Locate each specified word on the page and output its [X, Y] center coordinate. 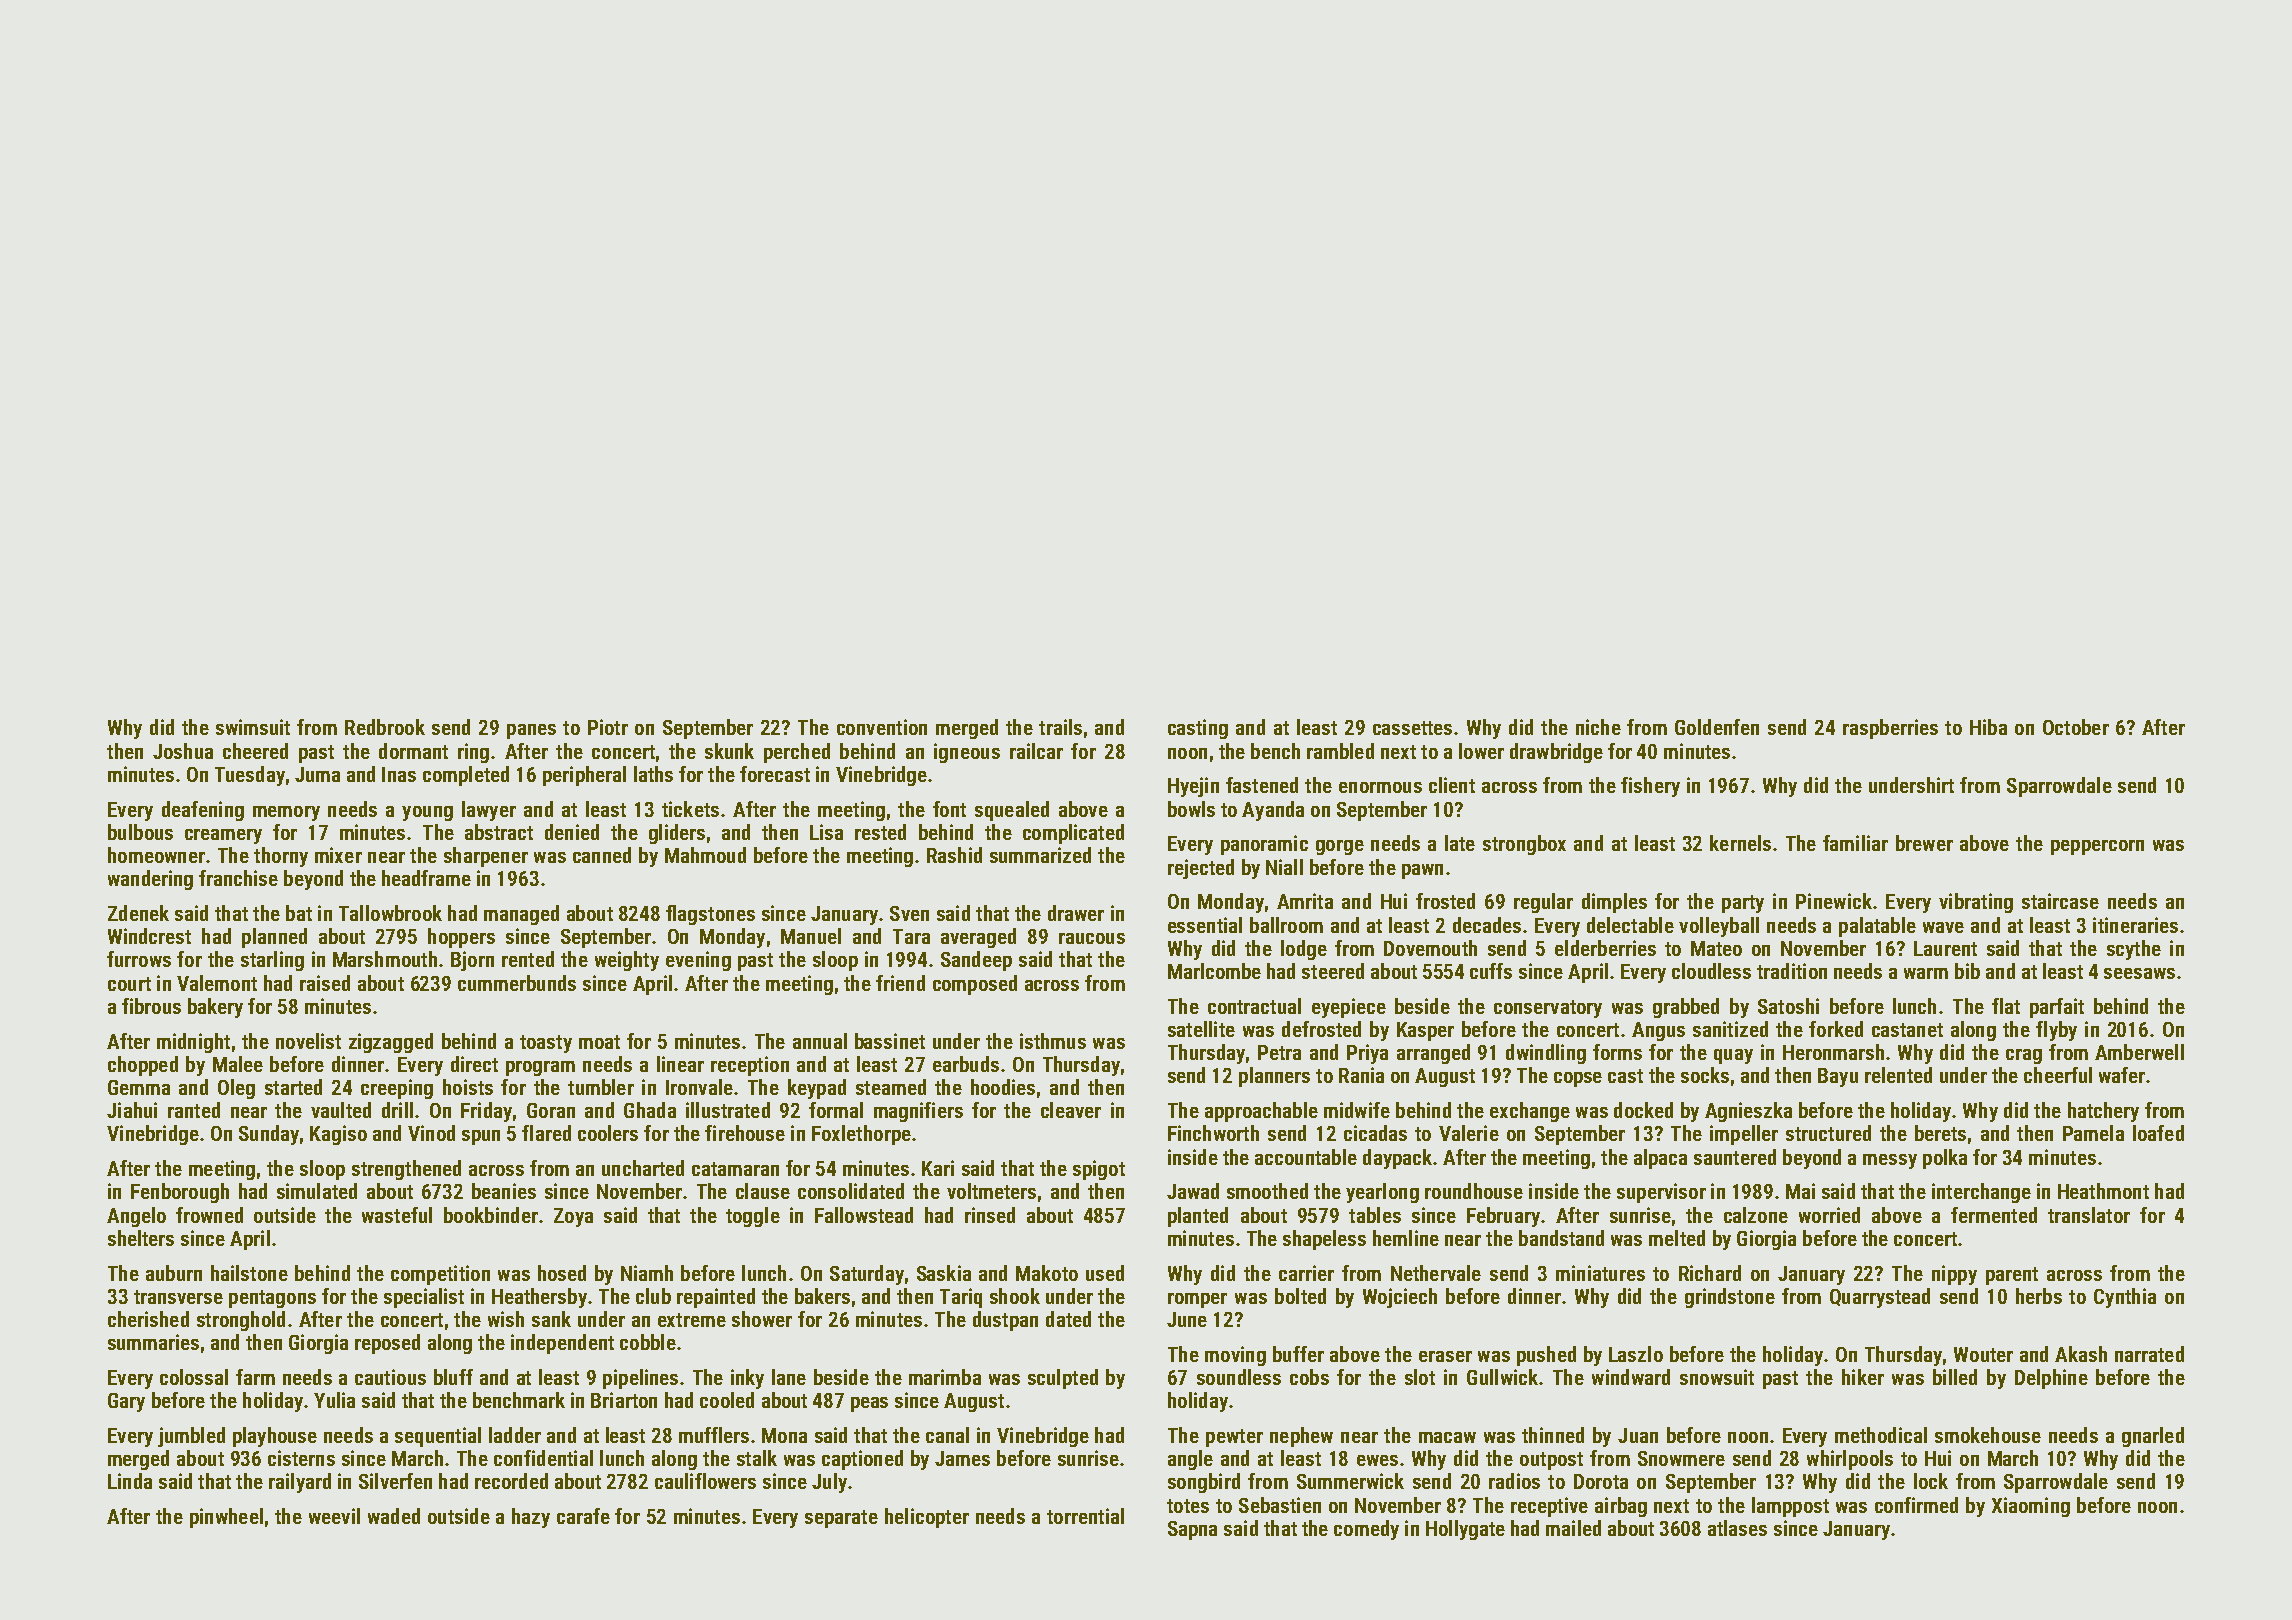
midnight [193, 1043]
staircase [2060, 901]
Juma [317, 774]
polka [1945, 1159]
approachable [1261, 1112]
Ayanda [1273, 811]
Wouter [1983, 1354]
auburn [174, 1273]
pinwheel [226, 1518]
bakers [822, 1296]
